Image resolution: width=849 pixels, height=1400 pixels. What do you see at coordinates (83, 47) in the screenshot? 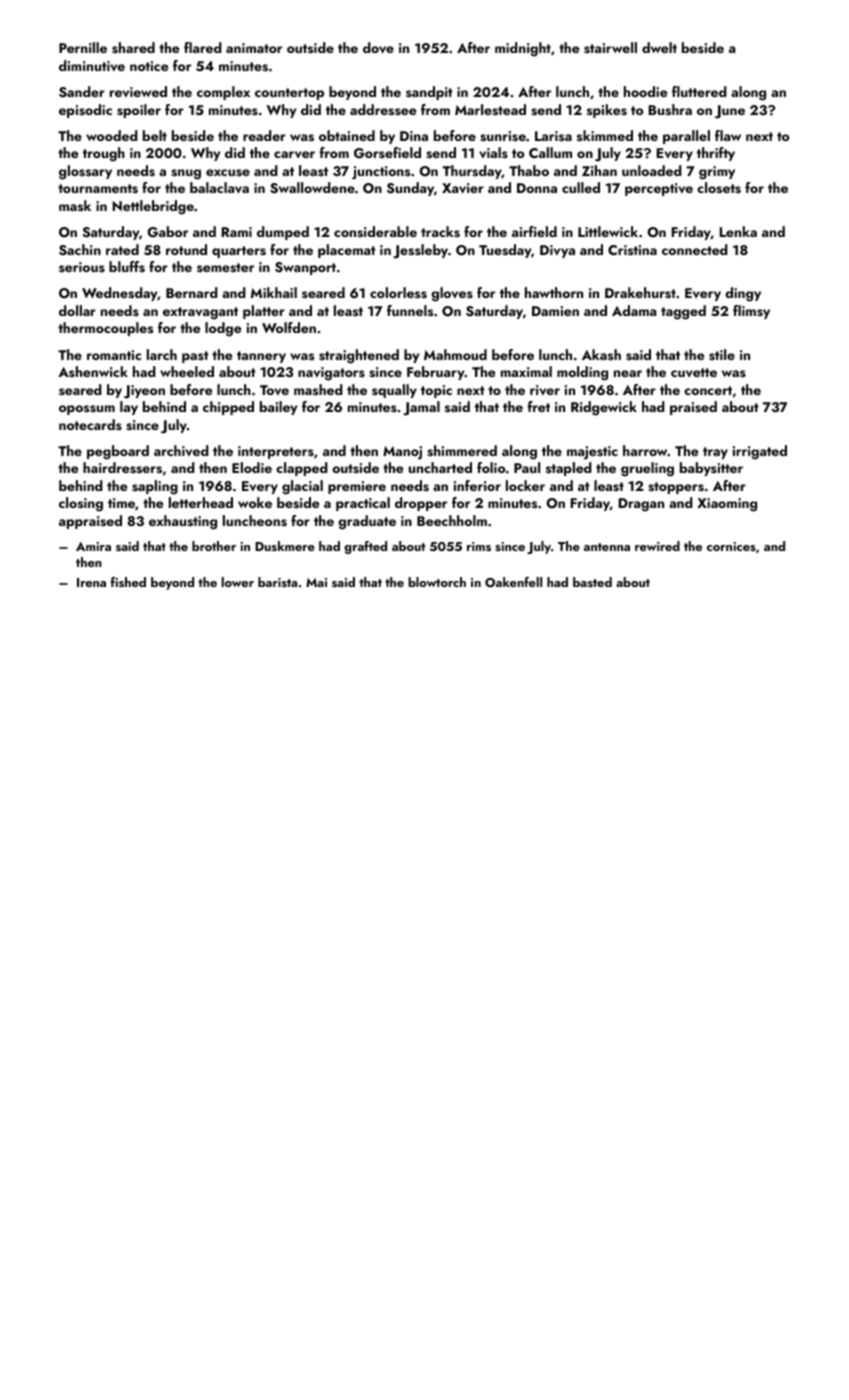
I see `Pernille` at bounding box center [83, 47].
